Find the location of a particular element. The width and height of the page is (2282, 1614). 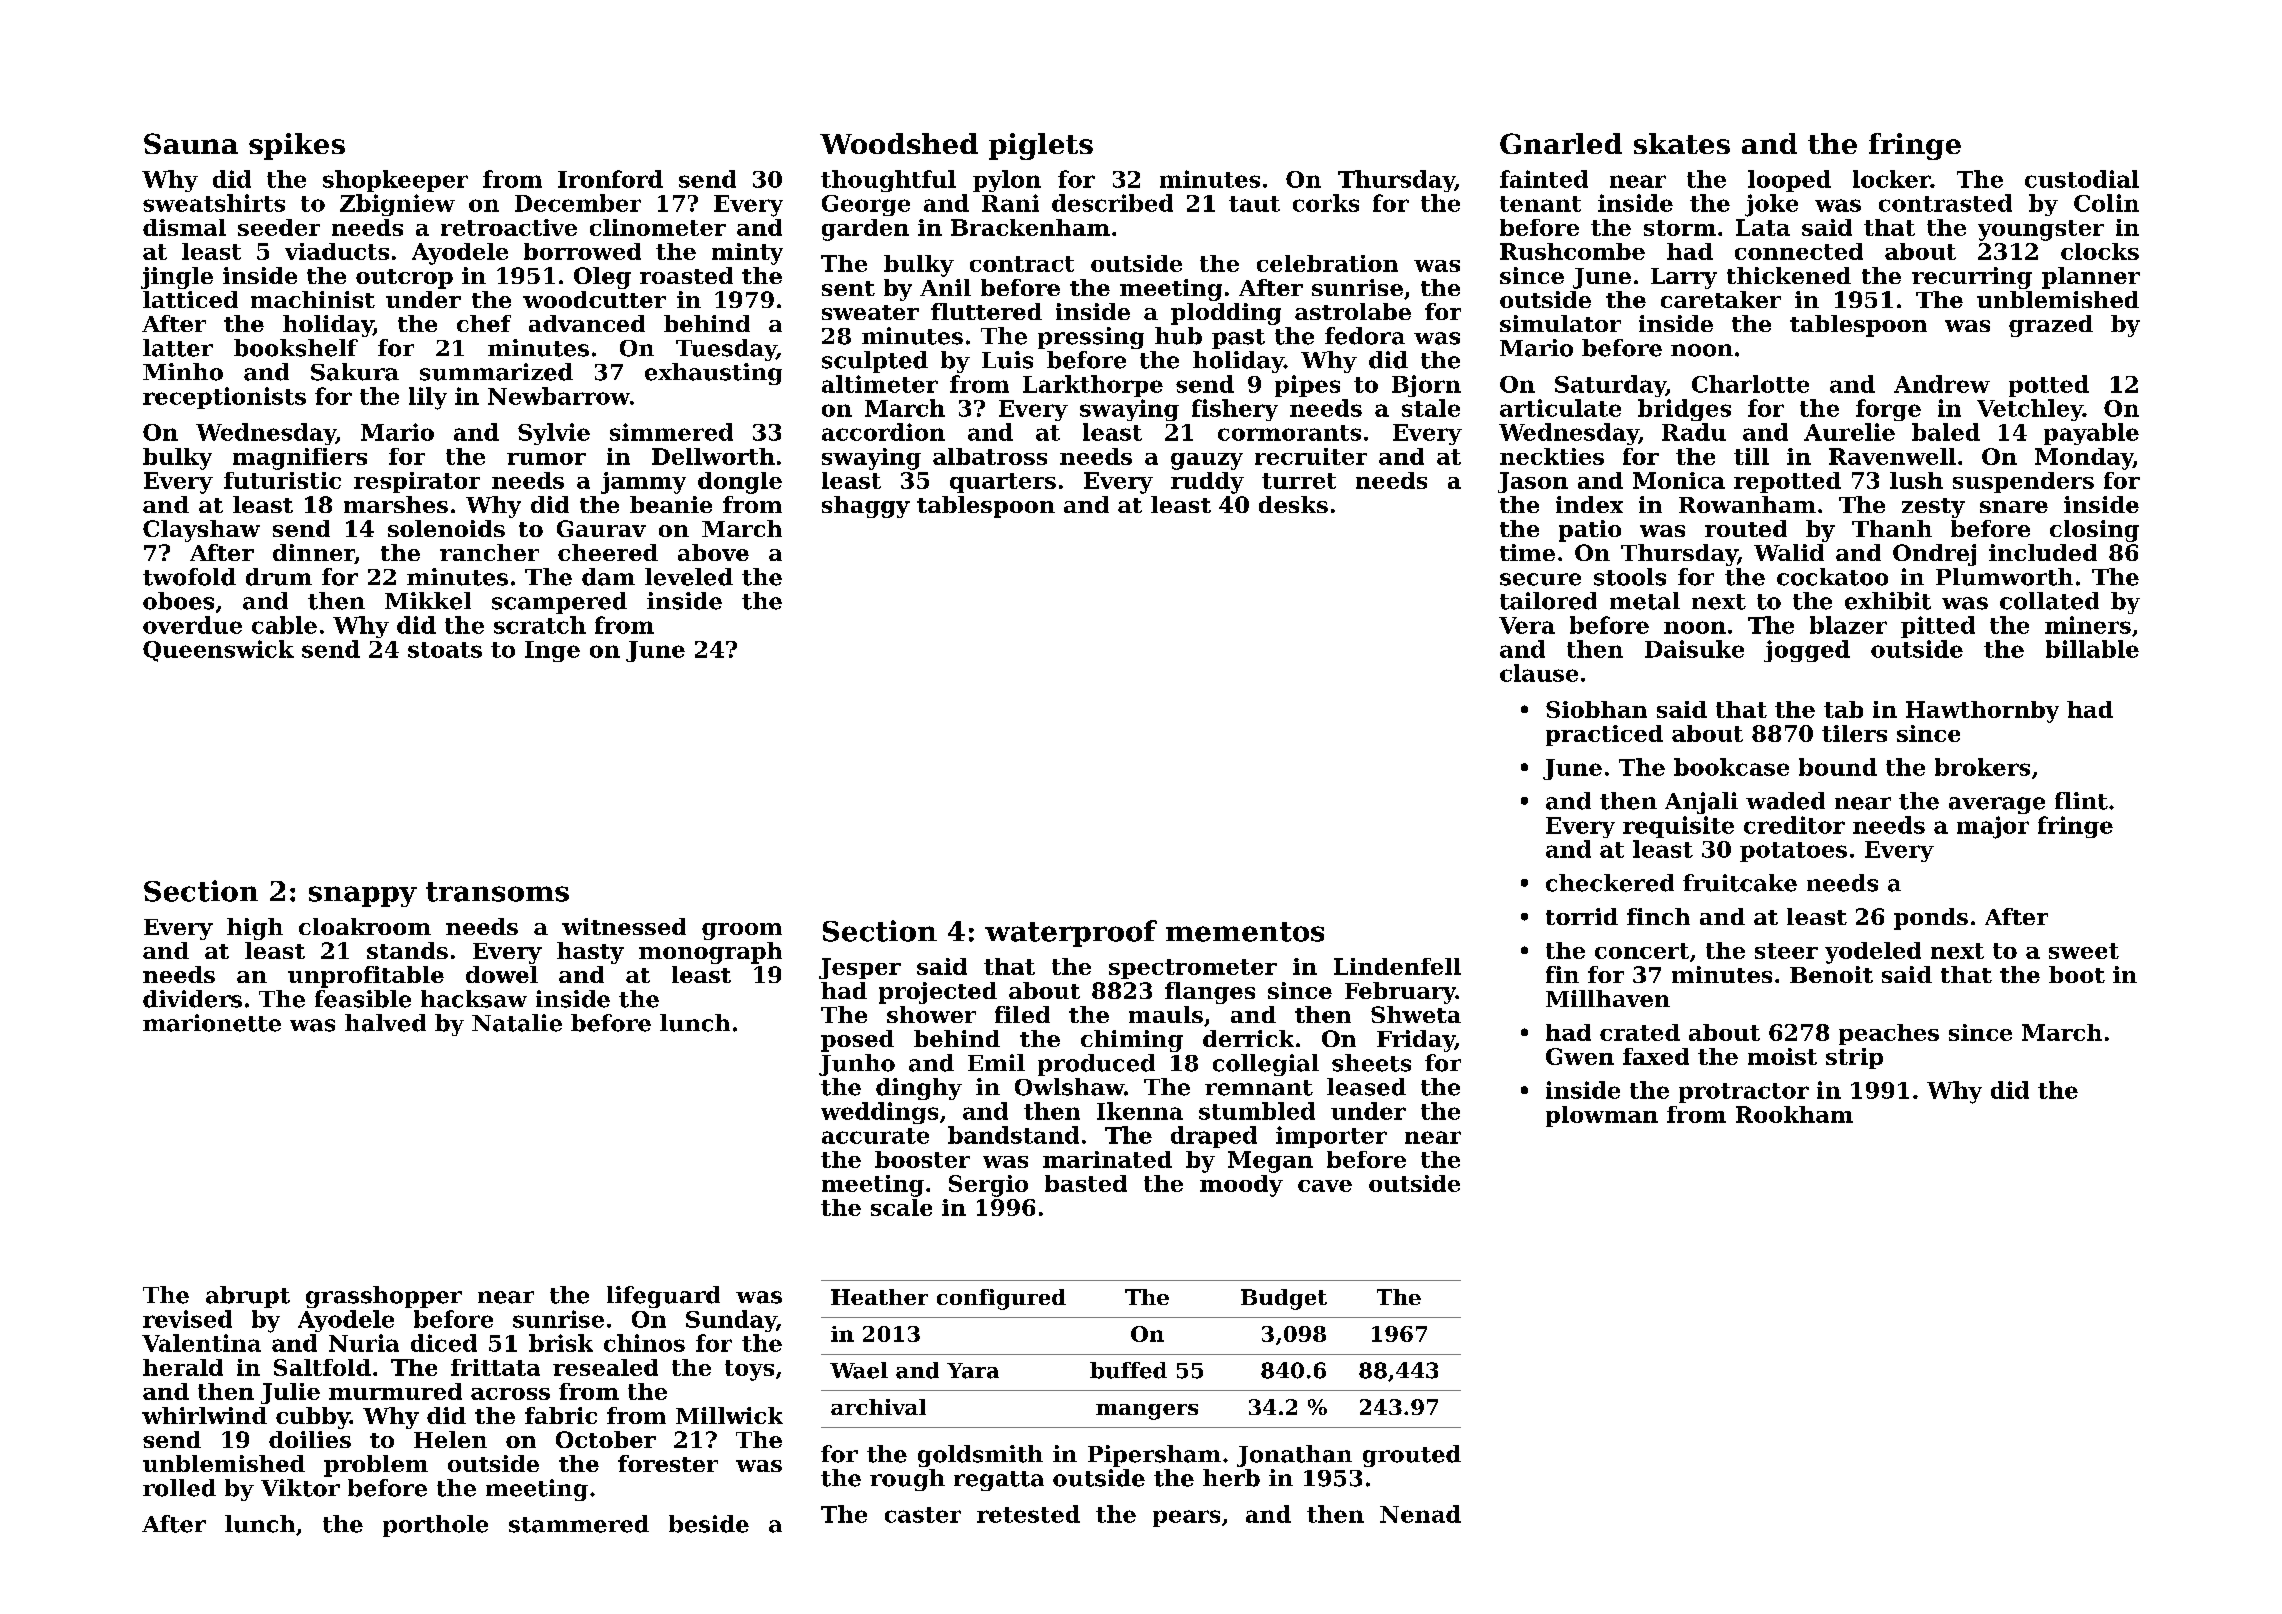

borrowed is located at coordinates (582, 251).
